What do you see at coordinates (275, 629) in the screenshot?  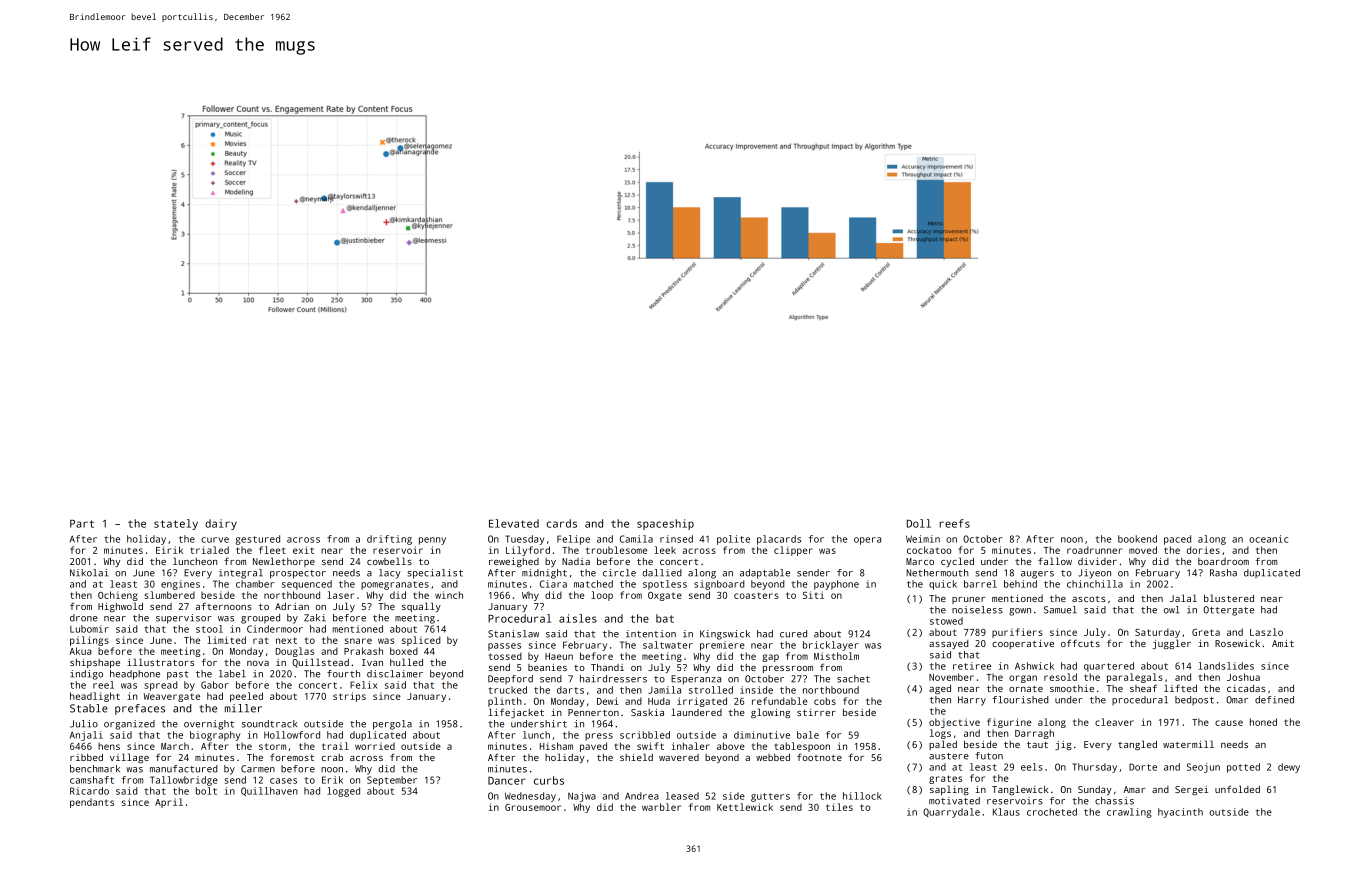 I see `Cindermoor` at bounding box center [275, 629].
